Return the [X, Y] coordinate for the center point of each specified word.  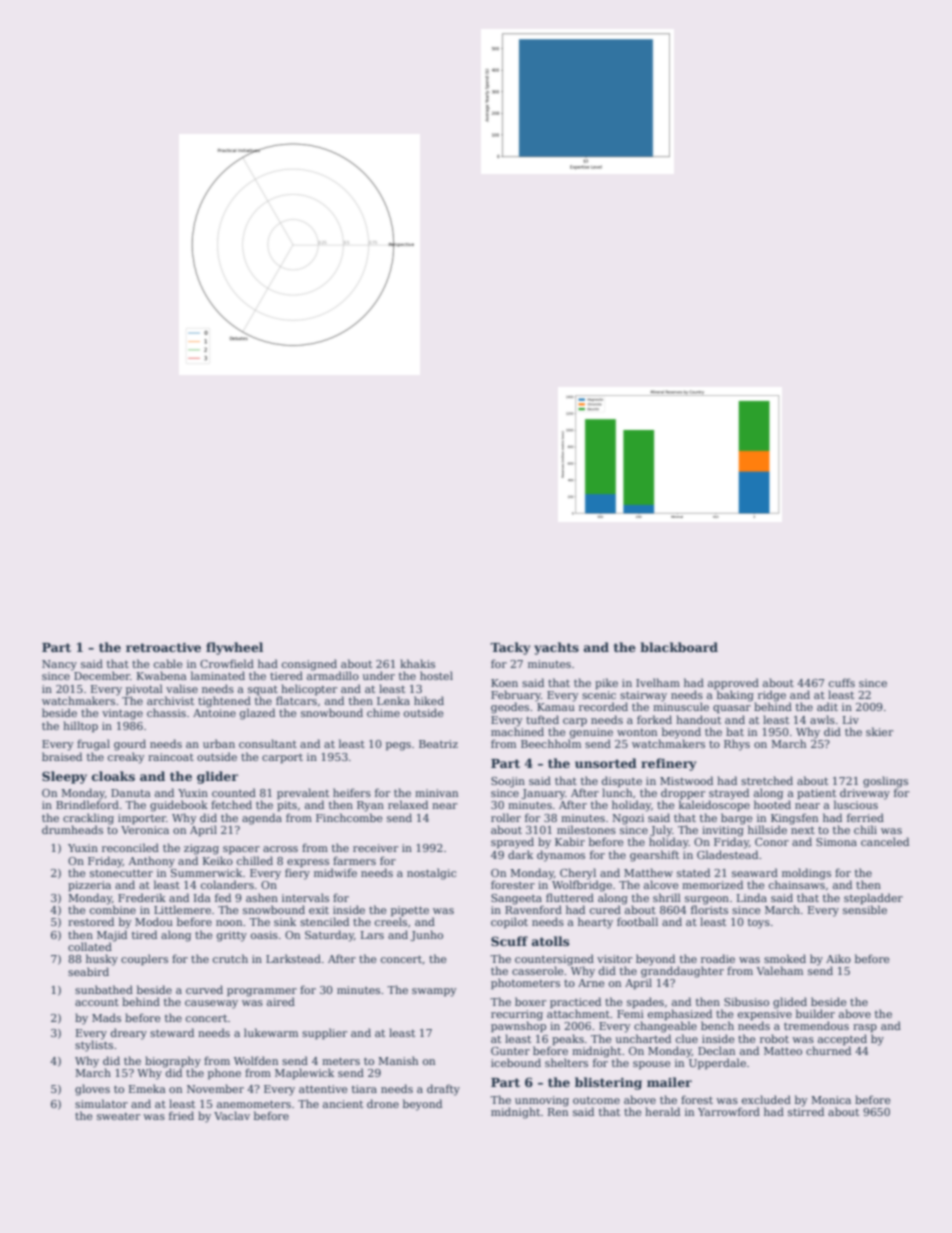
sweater [118, 1116]
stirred [806, 1111]
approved [733, 684]
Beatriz [438, 744]
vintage [122, 714]
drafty [443, 1090]
